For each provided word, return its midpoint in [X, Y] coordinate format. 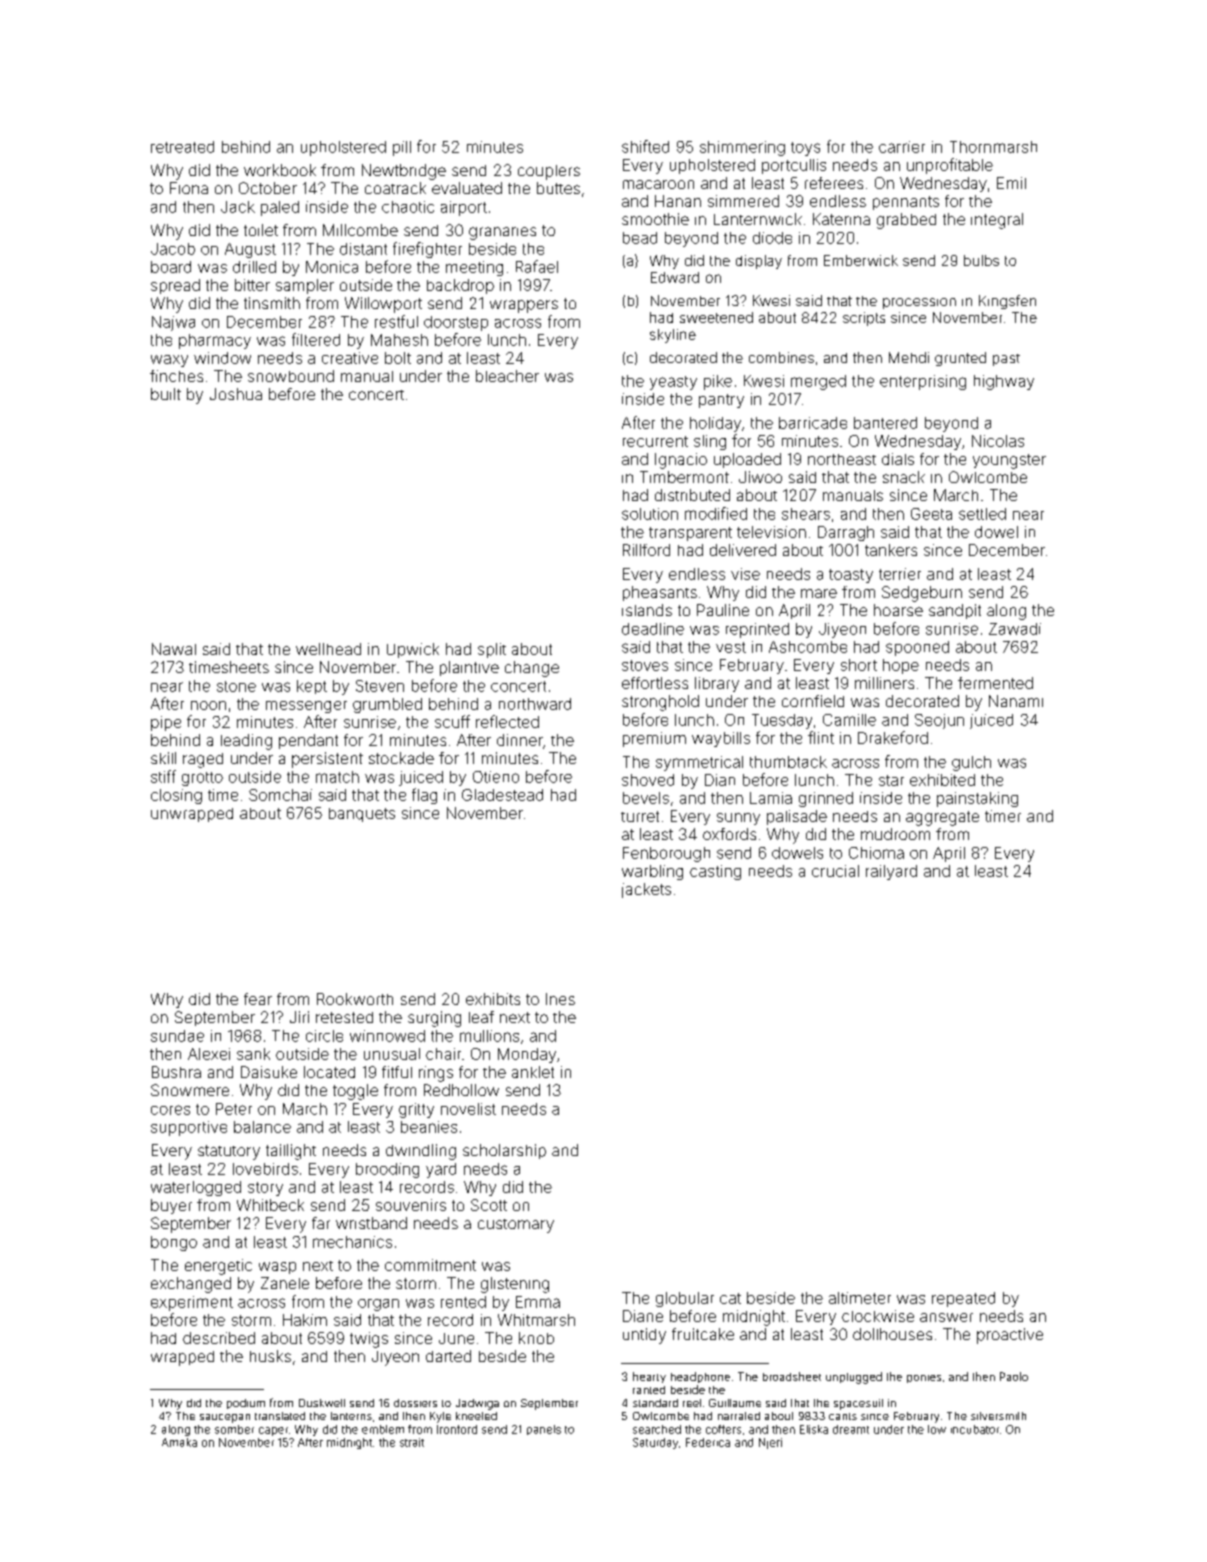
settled [982, 514]
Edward [675, 277]
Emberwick [861, 260]
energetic [218, 1267]
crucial [835, 871]
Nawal [174, 649]
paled [280, 208]
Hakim [305, 1320]
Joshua [236, 394]
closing [176, 796]
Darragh [846, 533]
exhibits [493, 999]
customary [516, 1226]
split [492, 650]
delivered [743, 550]
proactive [1010, 1336]
